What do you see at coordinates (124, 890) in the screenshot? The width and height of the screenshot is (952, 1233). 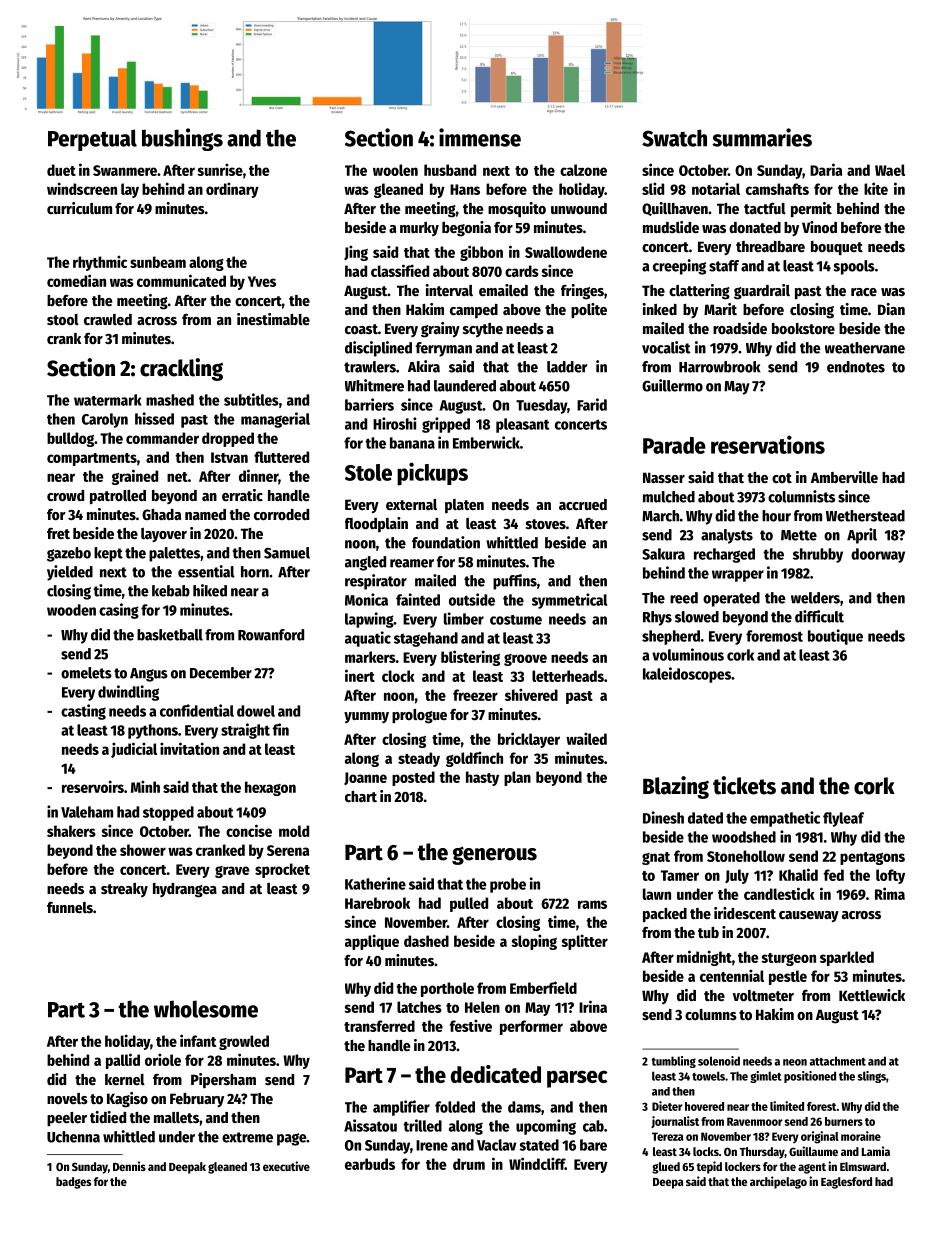 I see `streaky` at bounding box center [124, 890].
